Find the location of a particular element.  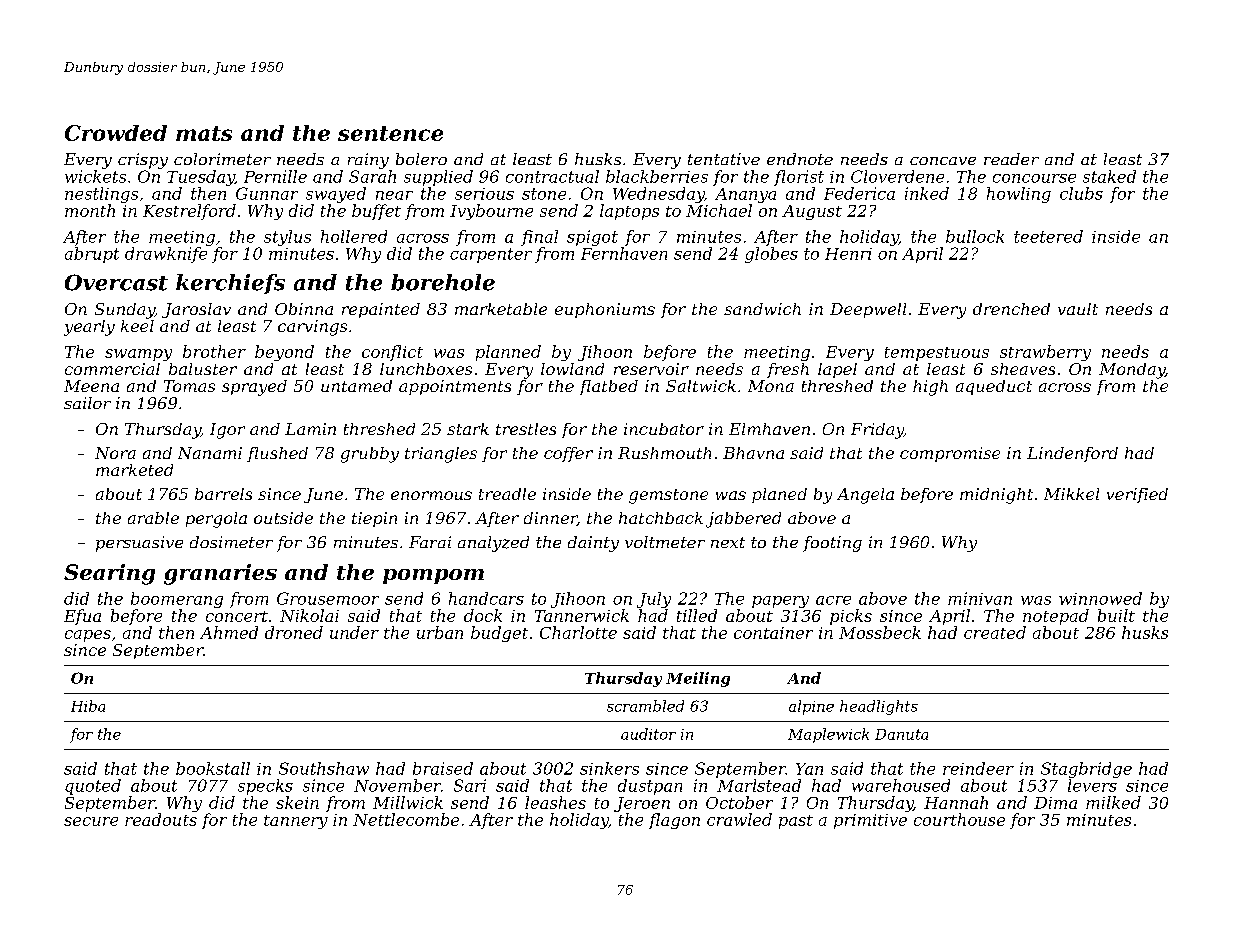

winnowed is located at coordinates (1100, 598).
